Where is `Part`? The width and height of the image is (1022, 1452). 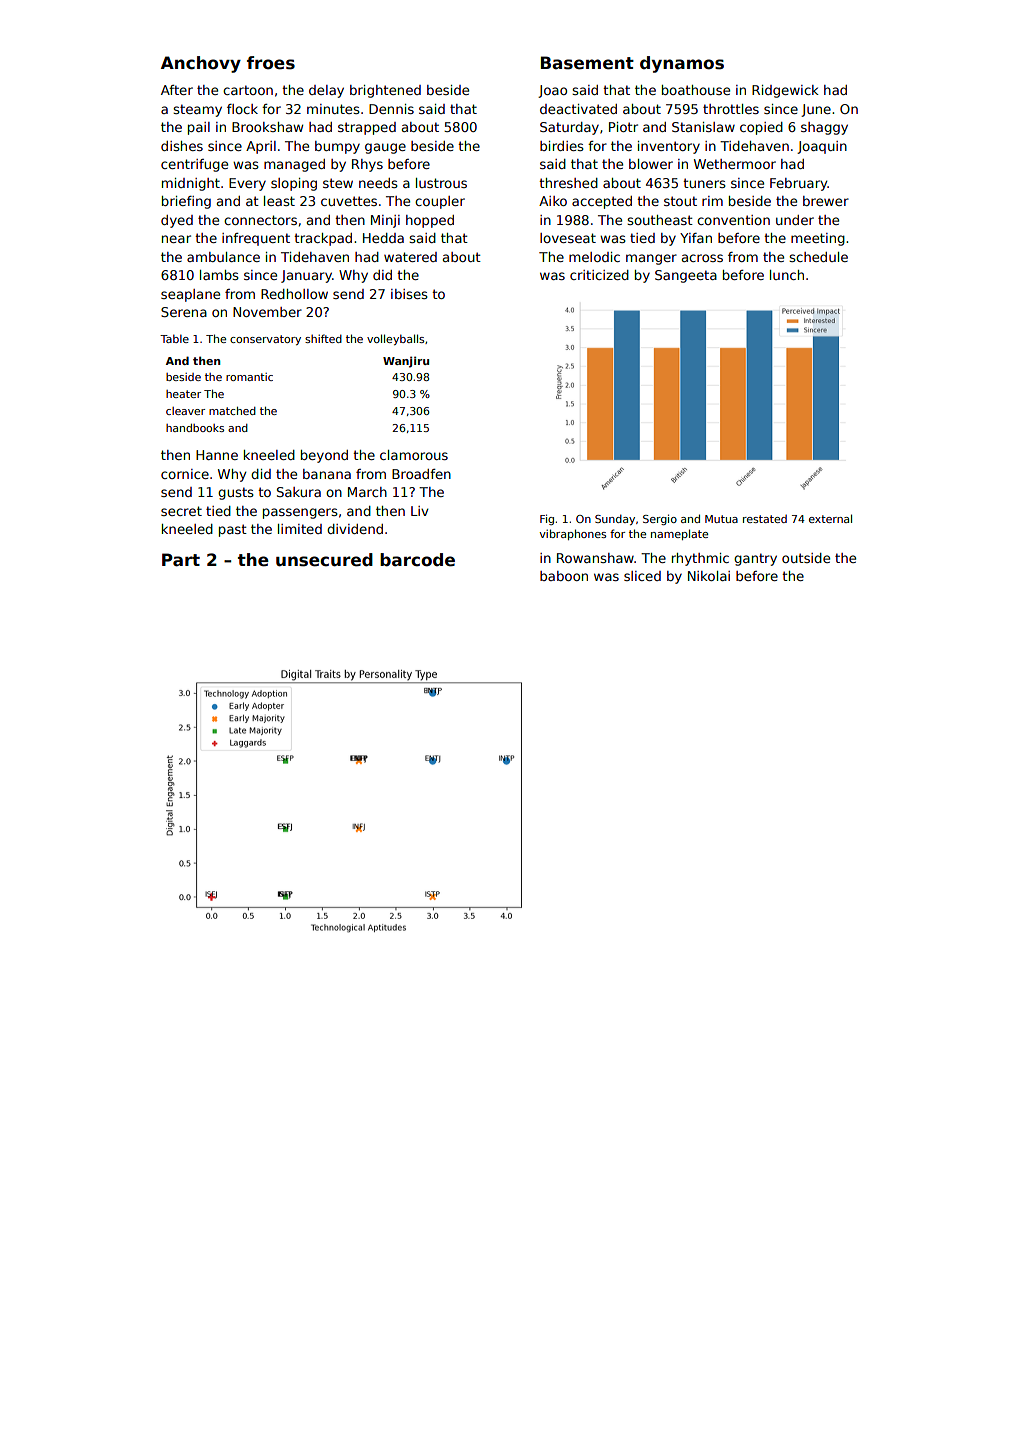 Part is located at coordinates (181, 560).
